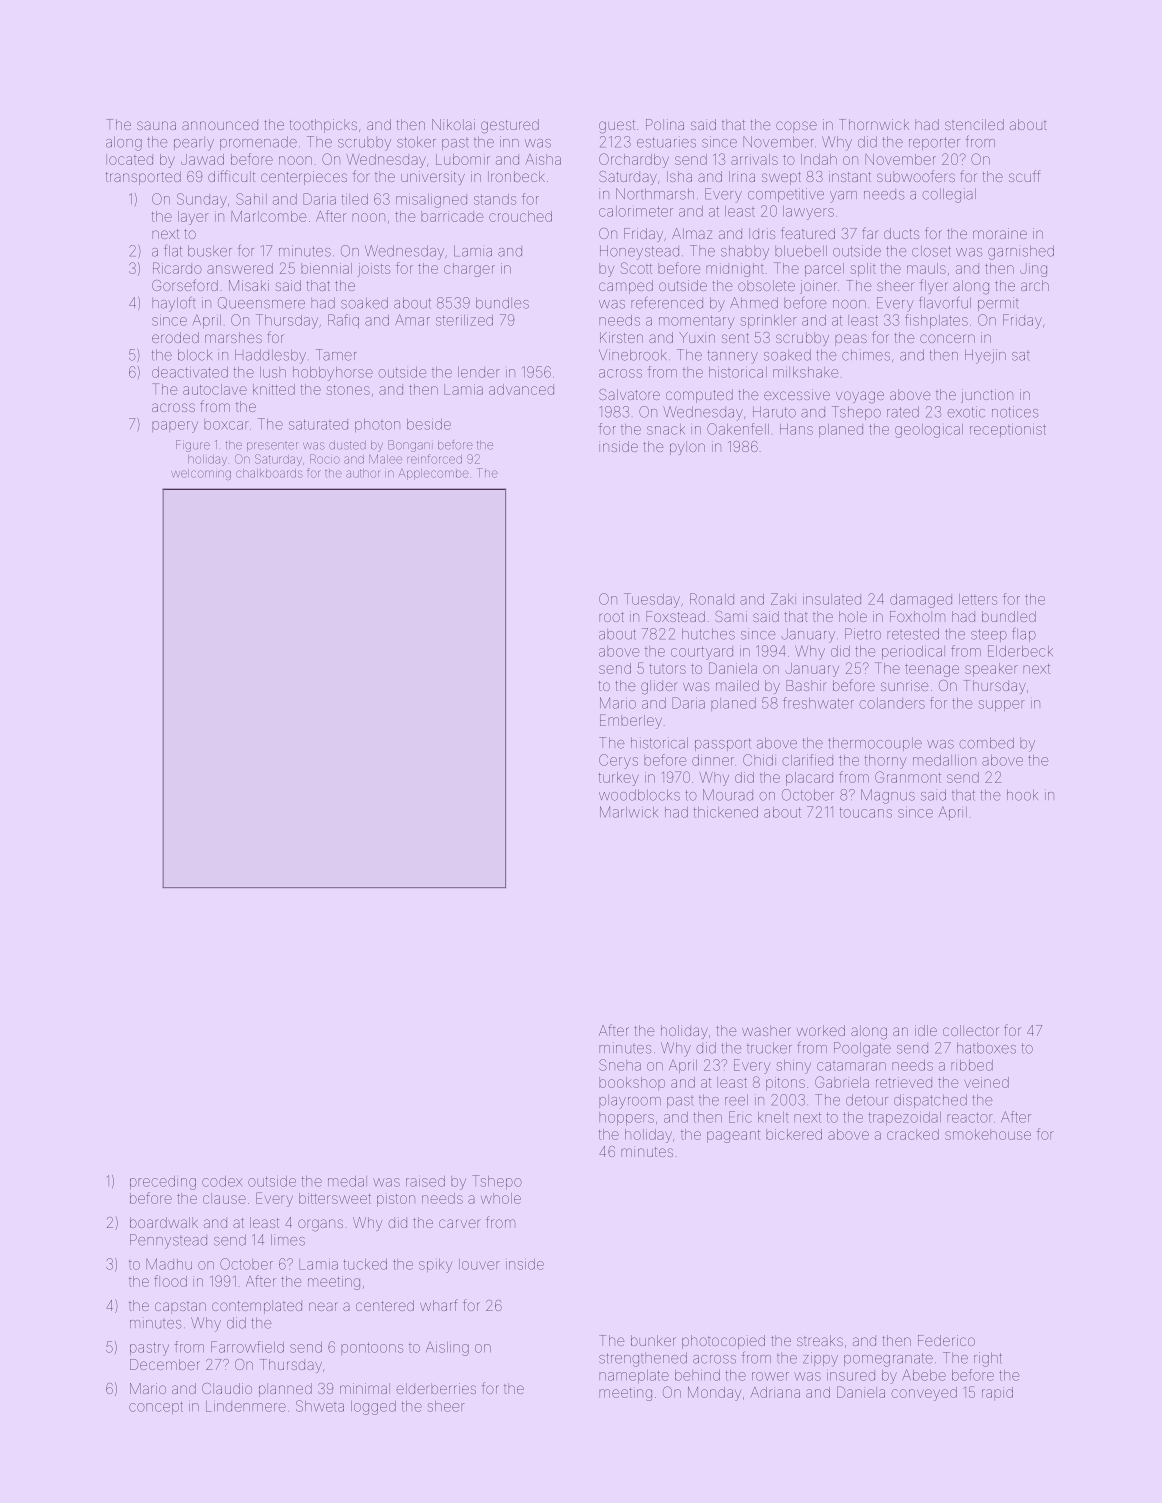  Describe the element at coordinates (447, 1349) in the screenshot. I see `Aisling` at that location.
